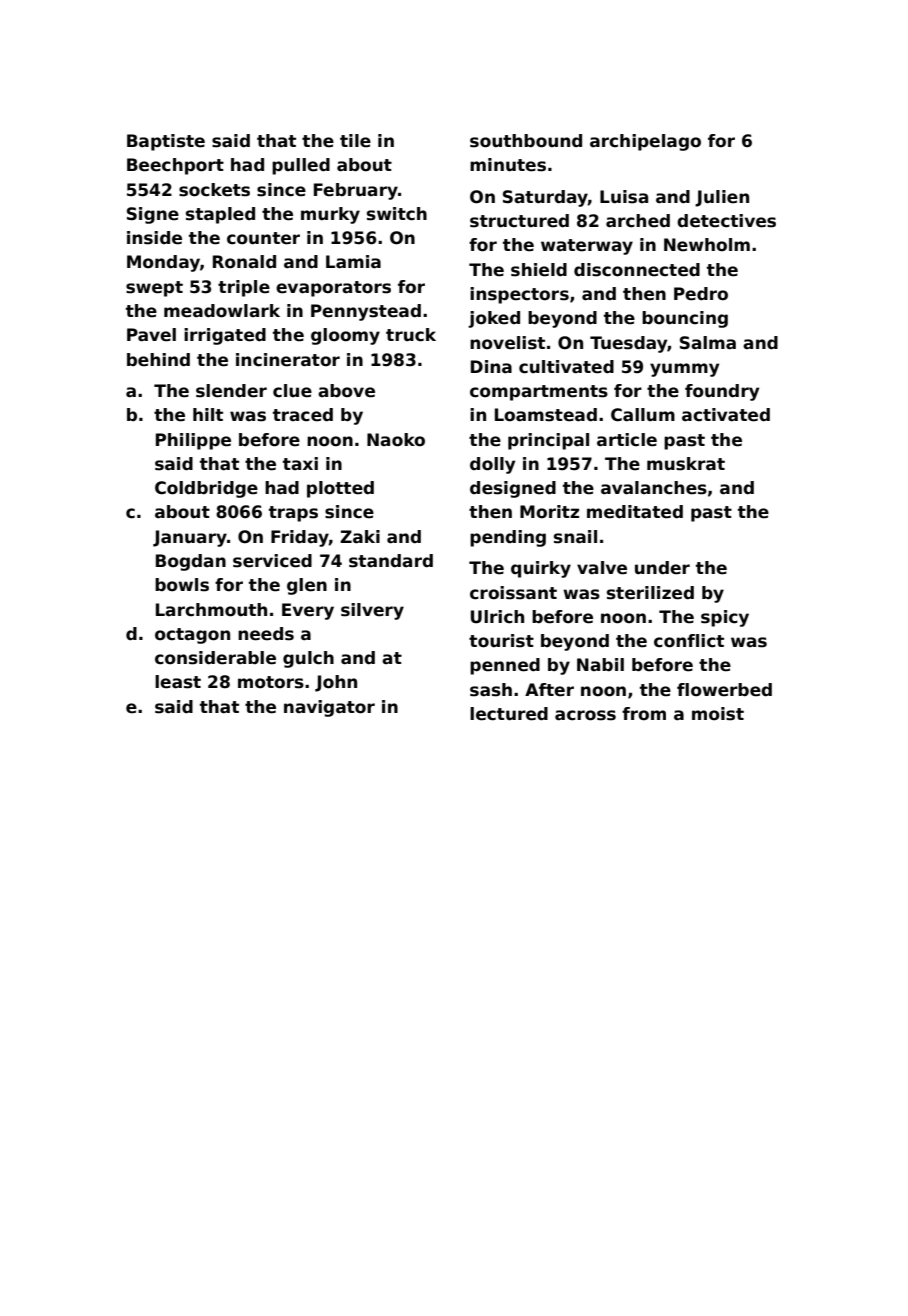 The height and width of the screenshot is (1316, 908). I want to click on least, so click(178, 682).
